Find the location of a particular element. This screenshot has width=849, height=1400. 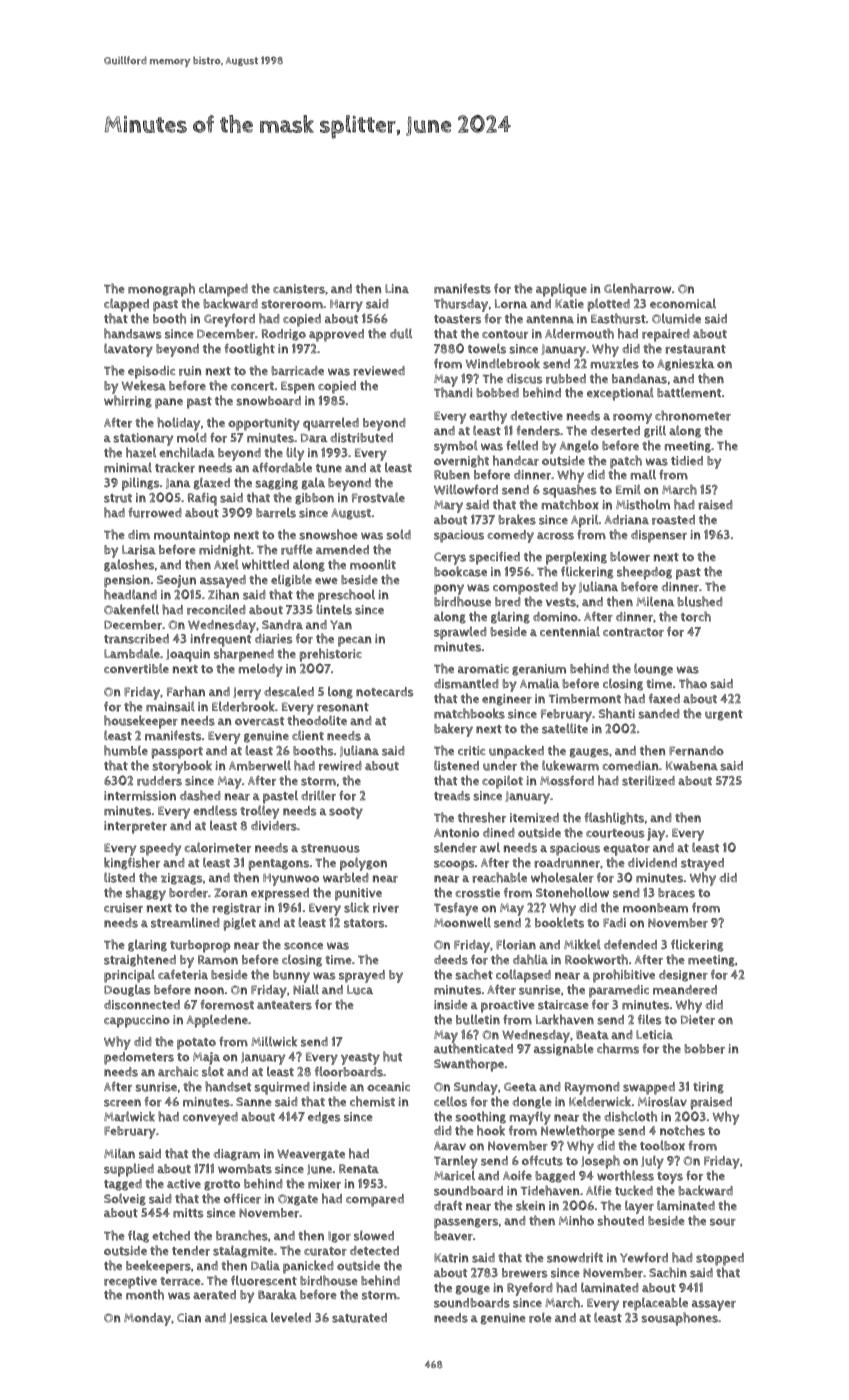

distributed is located at coordinates (361, 438).
